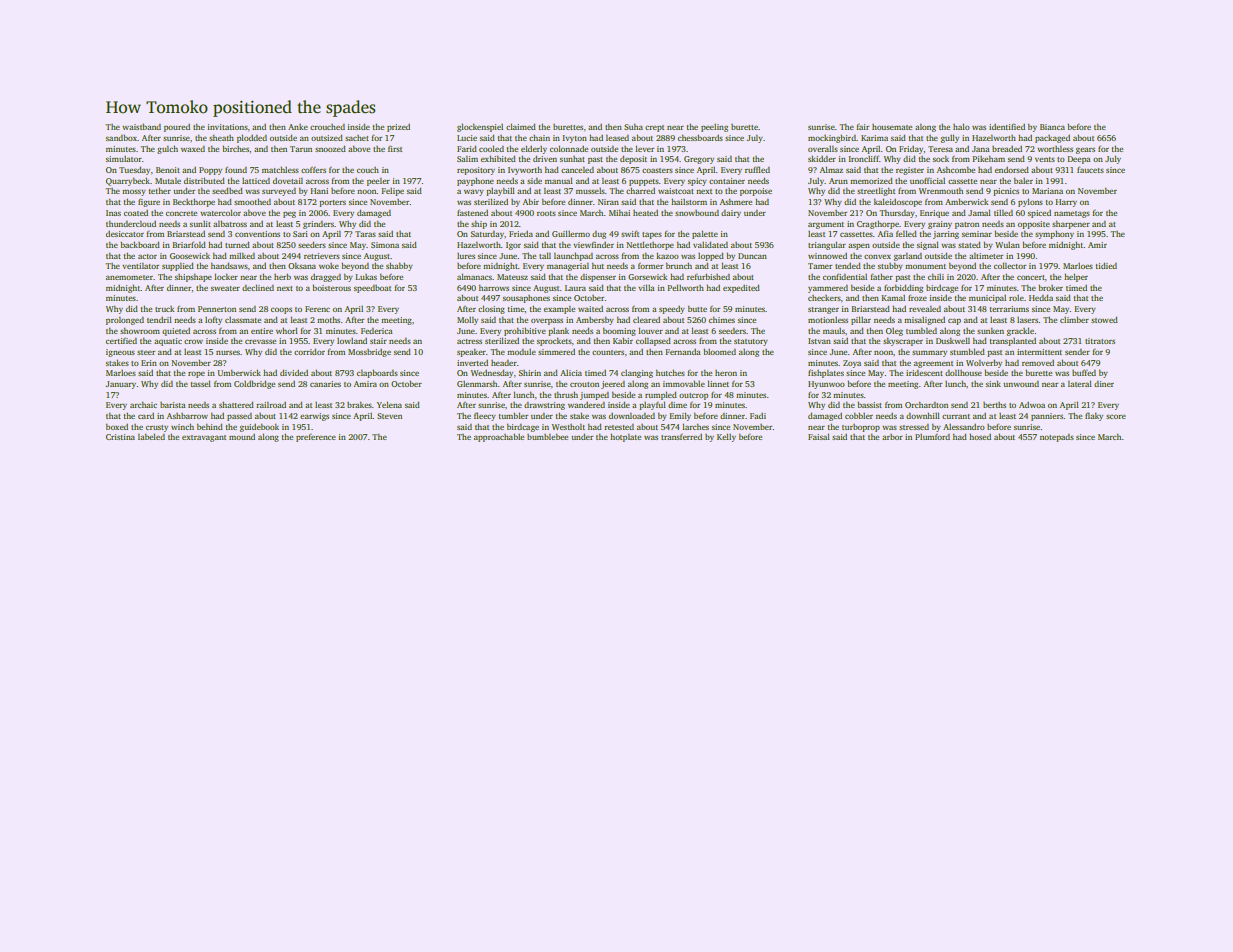 This screenshot has width=1233, height=952. Describe the element at coordinates (1071, 225) in the screenshot. I see `sharpener` at that location.
